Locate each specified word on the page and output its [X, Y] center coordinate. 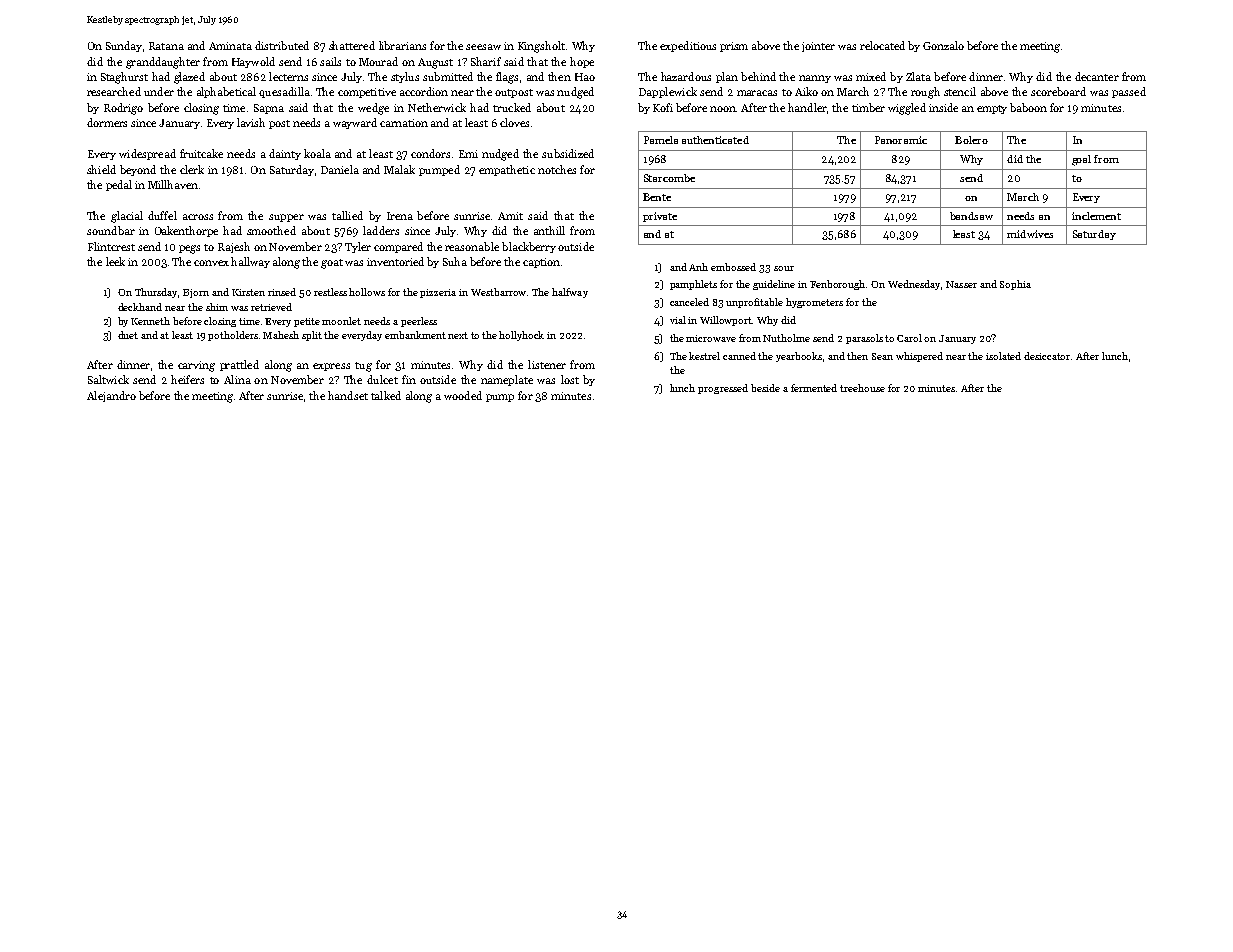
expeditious [688, 46]
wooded [463, 395]
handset [348, 395]
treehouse [862, 388]
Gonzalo [943, 45]
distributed [282, 45]
